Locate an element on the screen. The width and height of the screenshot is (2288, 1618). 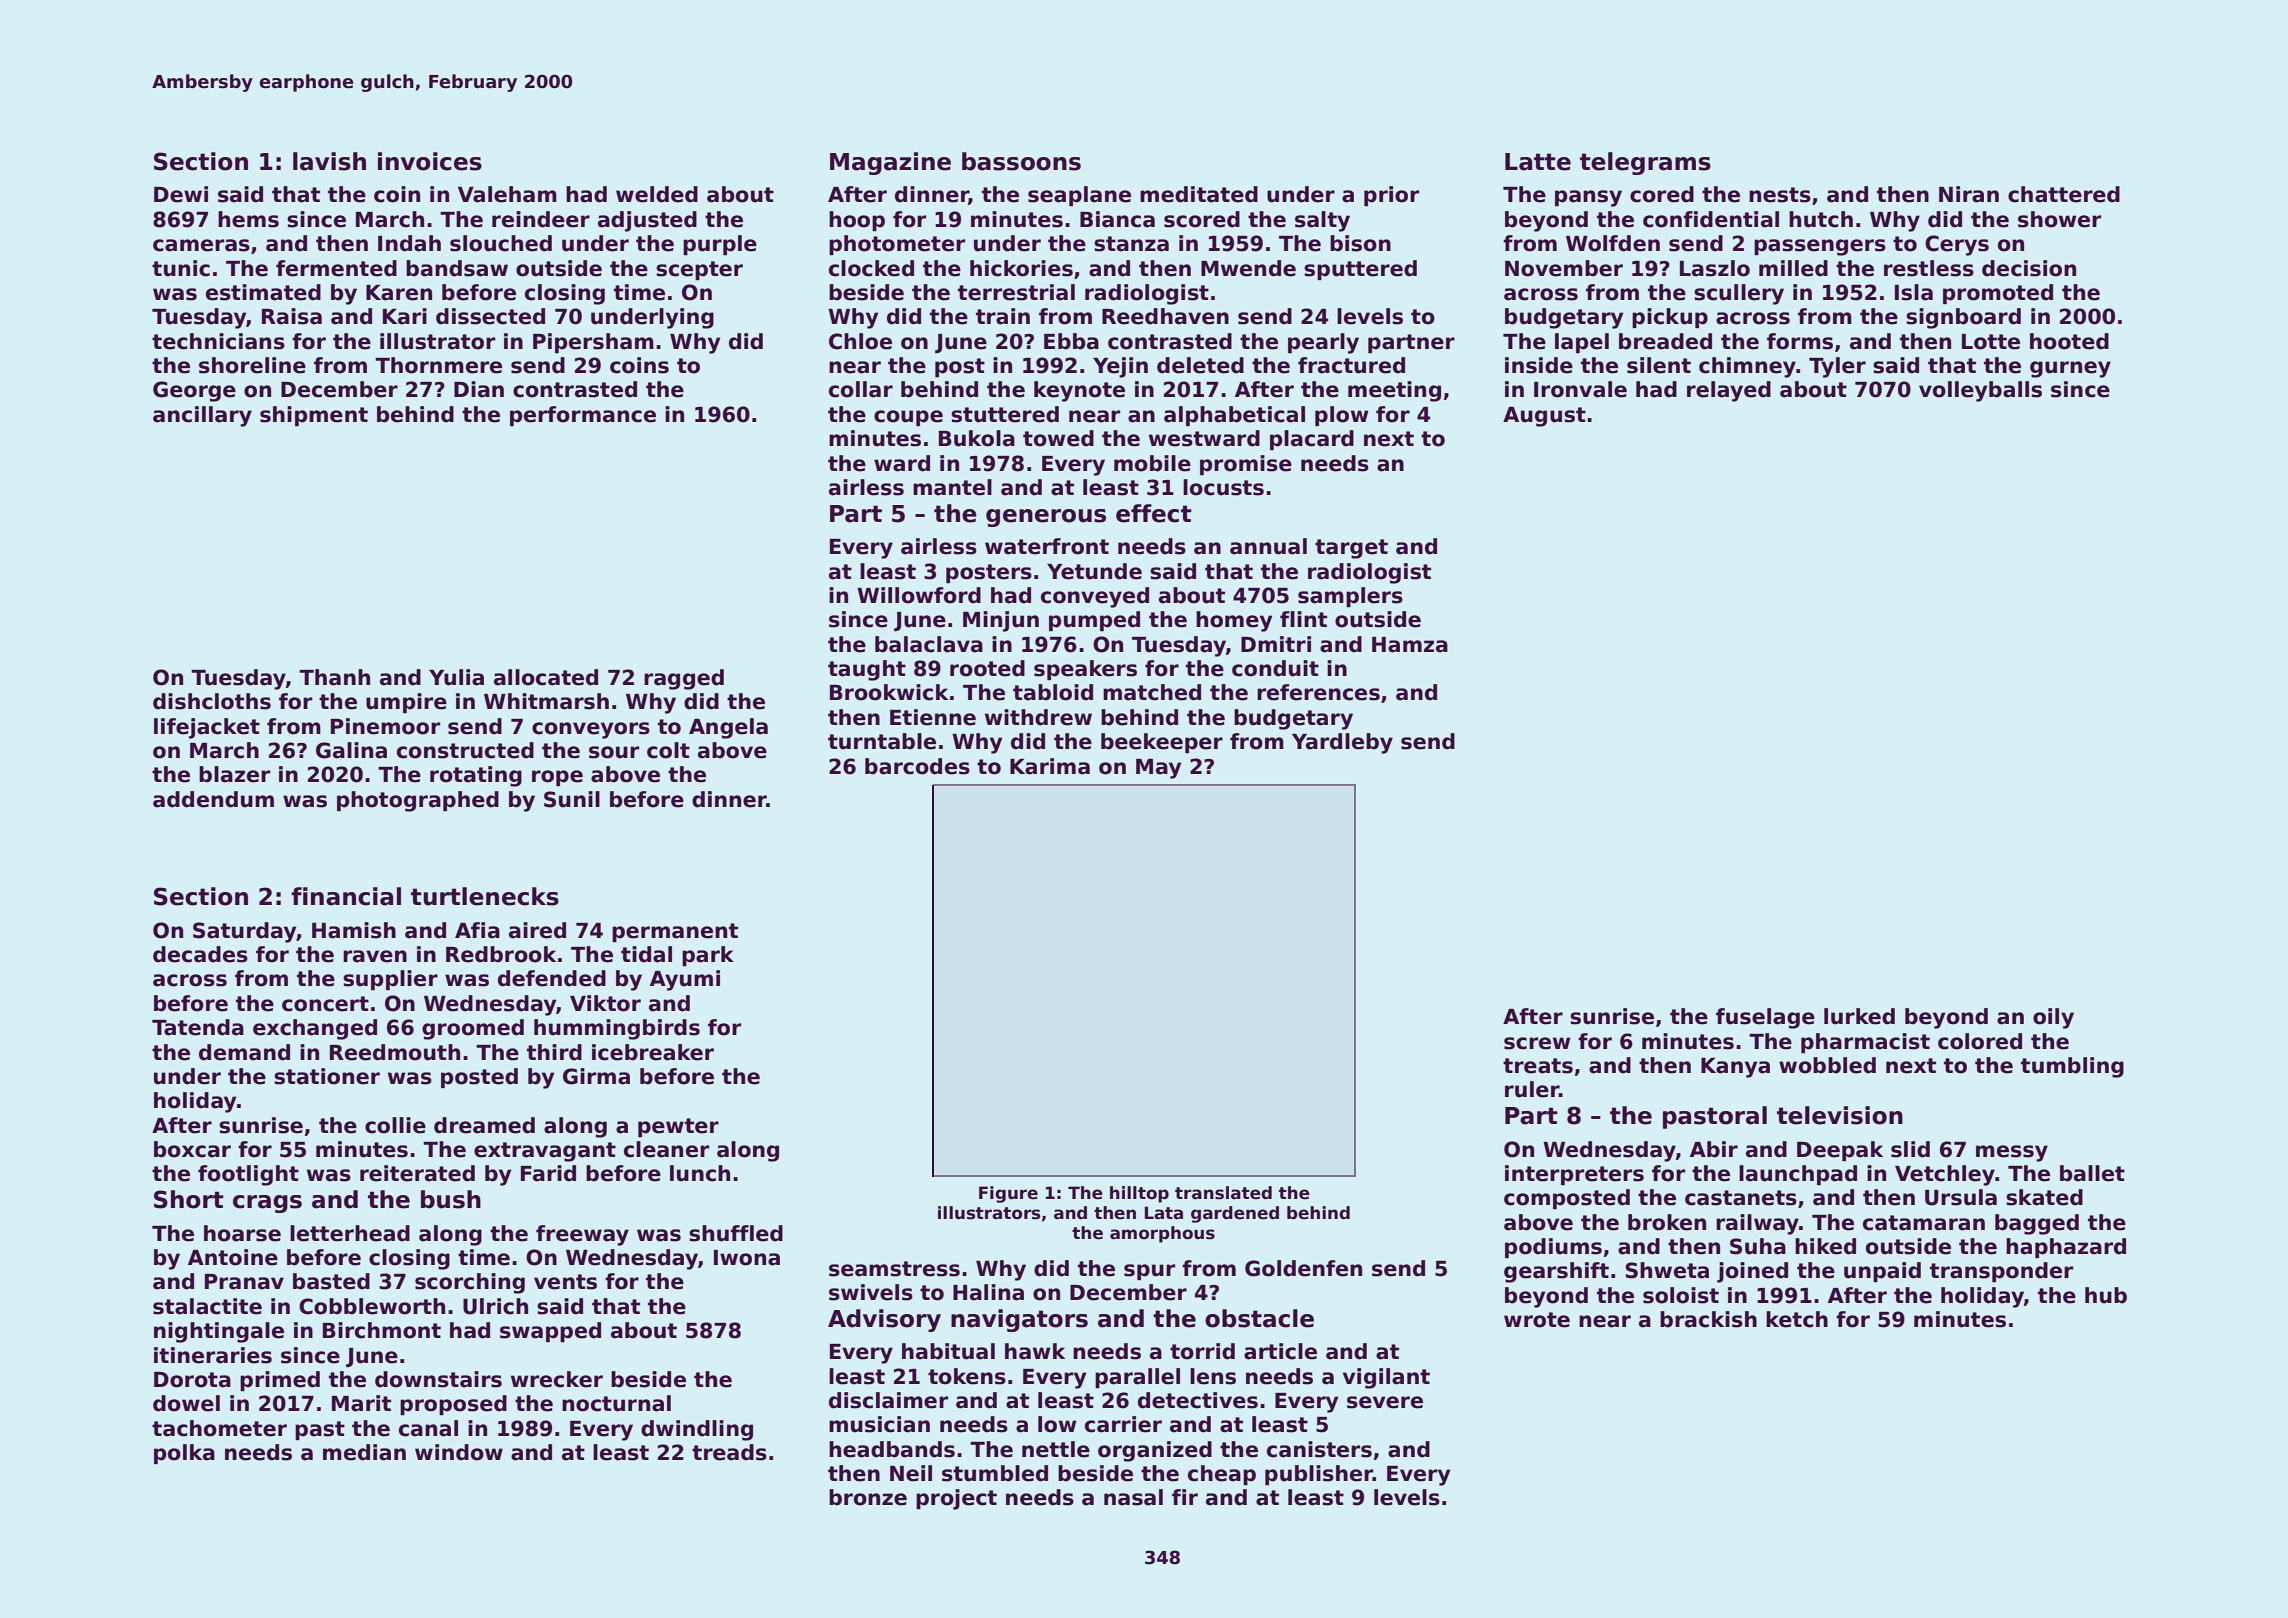
window is located at coordinates (459, 1452).
